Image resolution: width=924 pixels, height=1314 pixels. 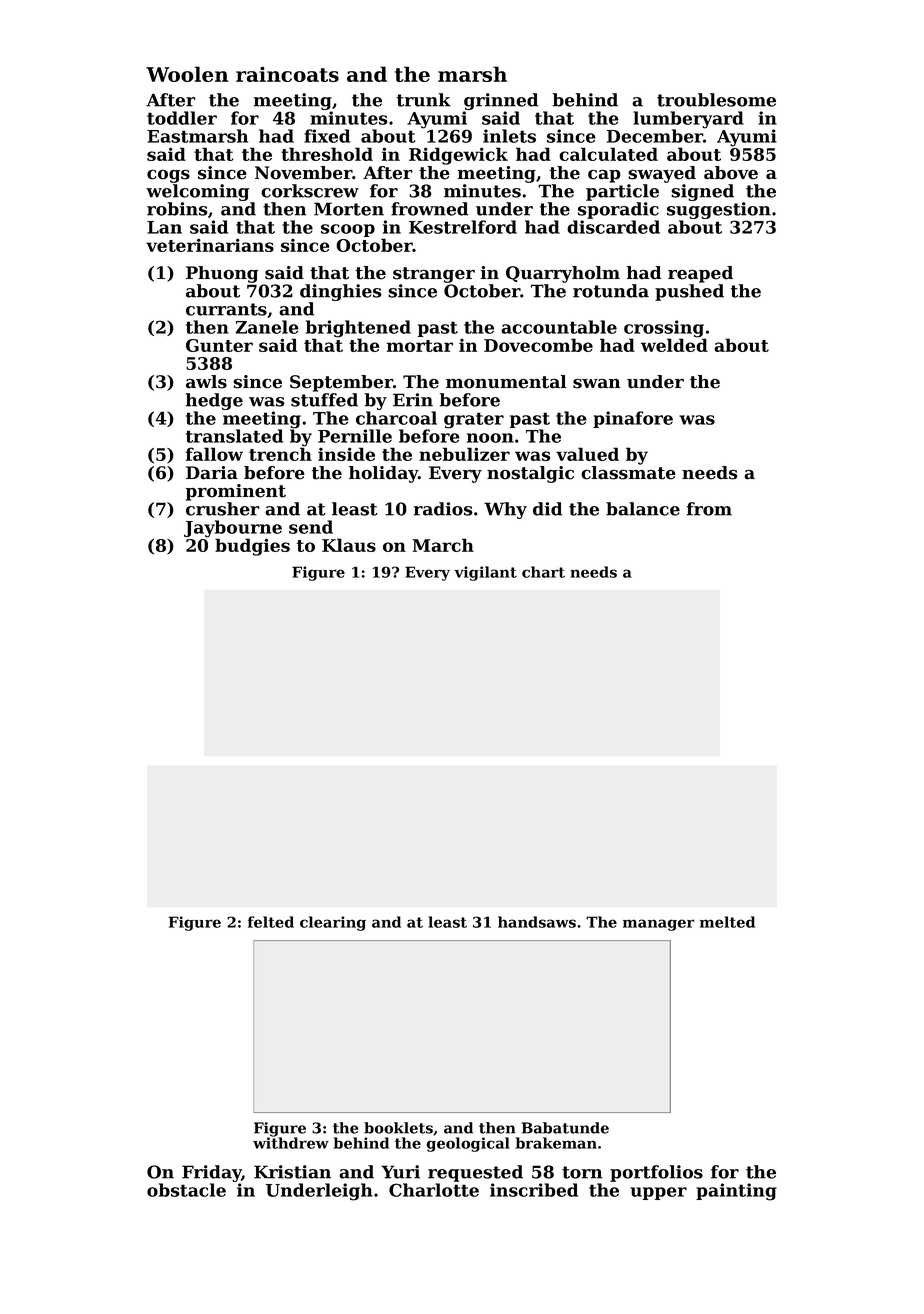 I want to click on Jaybourne, so click(x=233, y=529).
